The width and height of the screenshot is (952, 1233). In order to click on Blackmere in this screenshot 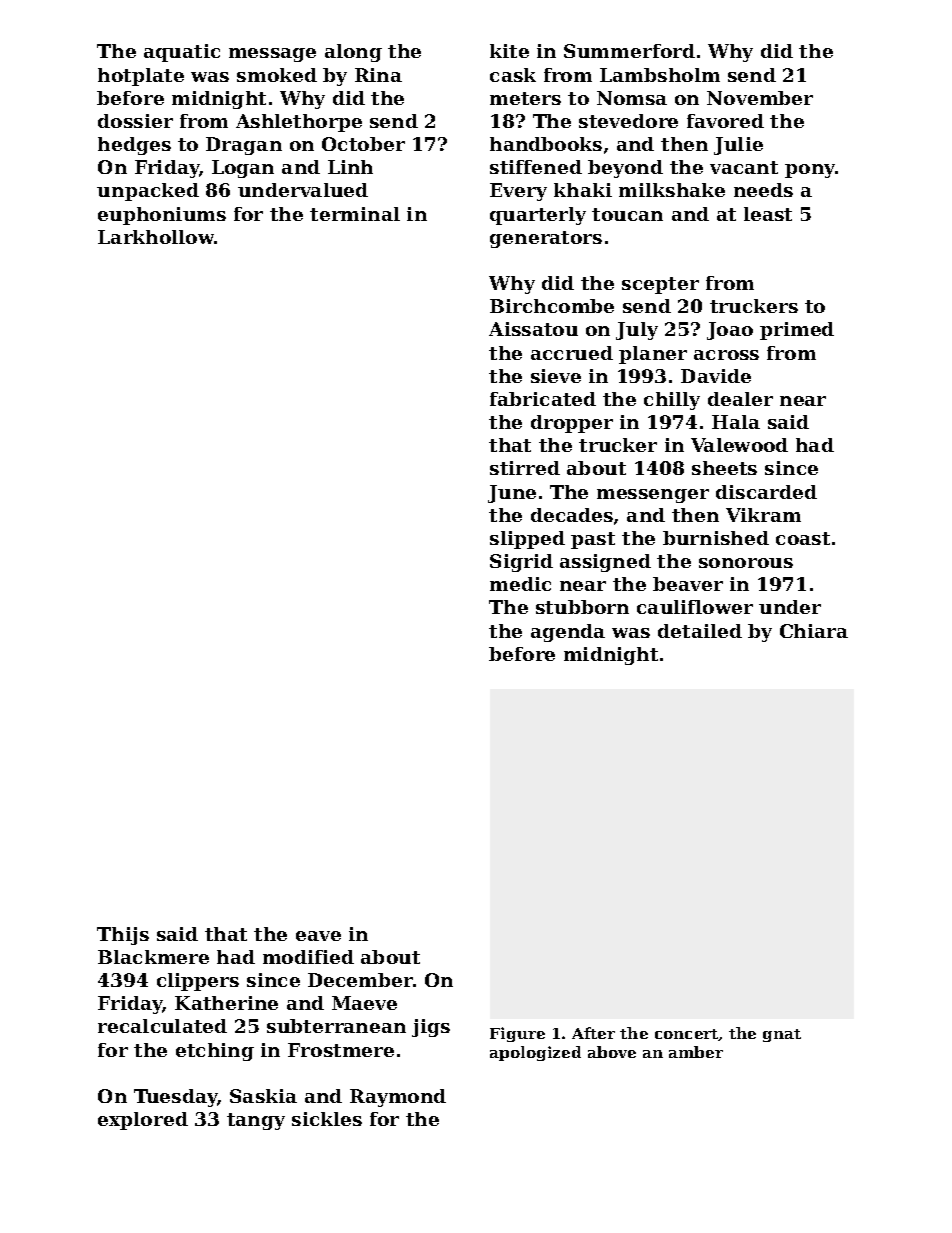, I will do `click(153, 957)`.
